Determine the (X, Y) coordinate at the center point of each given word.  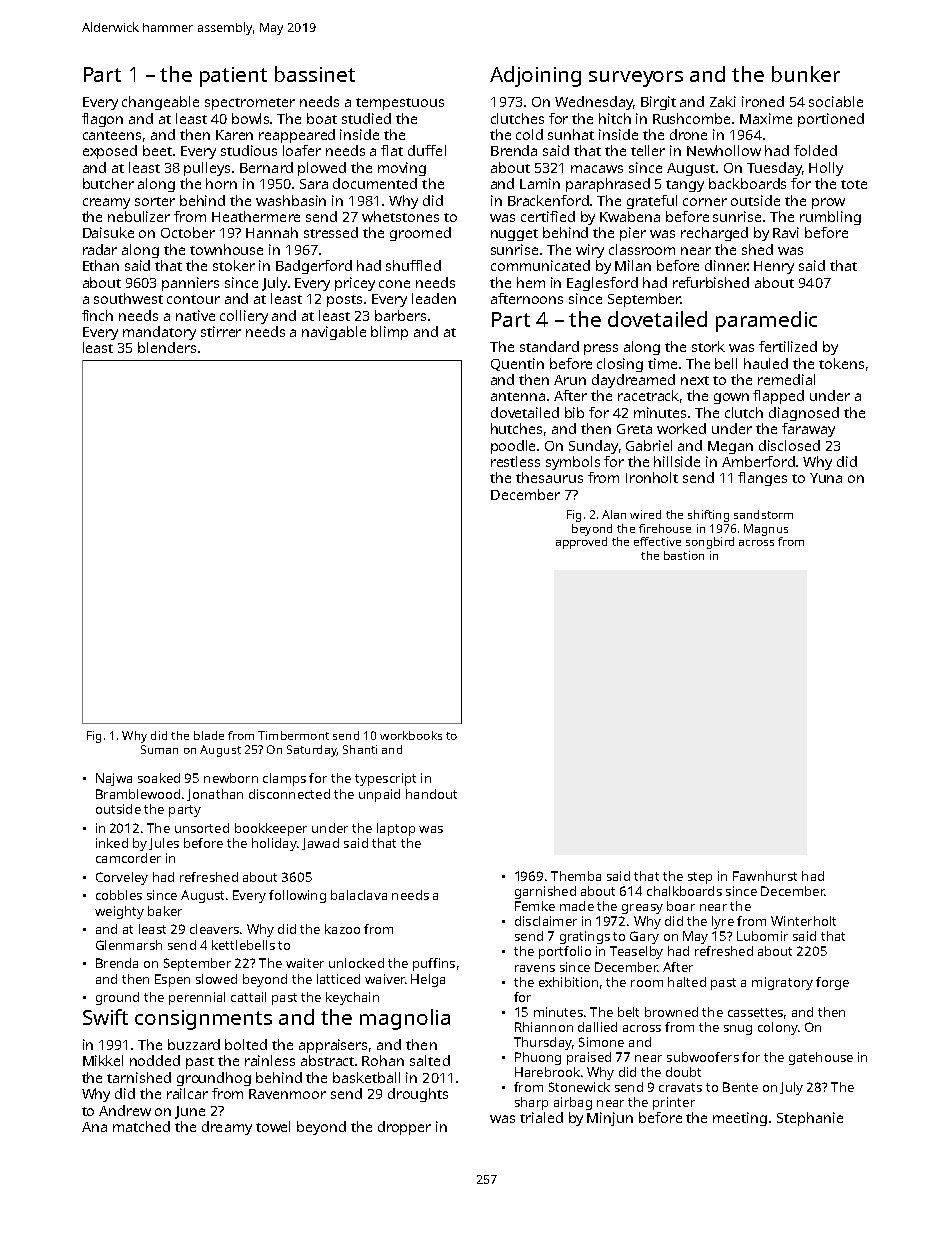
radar (100, 249)
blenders (167, 347)
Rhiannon (544, 1027)
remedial (786, 379)
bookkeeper (271, 829)
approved (581, 543)
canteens (112, 135)
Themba (576, 876)
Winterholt (803, 921)
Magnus (766, 530)
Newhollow (724, 150)
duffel (427, 150)
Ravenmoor (287, 1094)
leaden (434, 298)
